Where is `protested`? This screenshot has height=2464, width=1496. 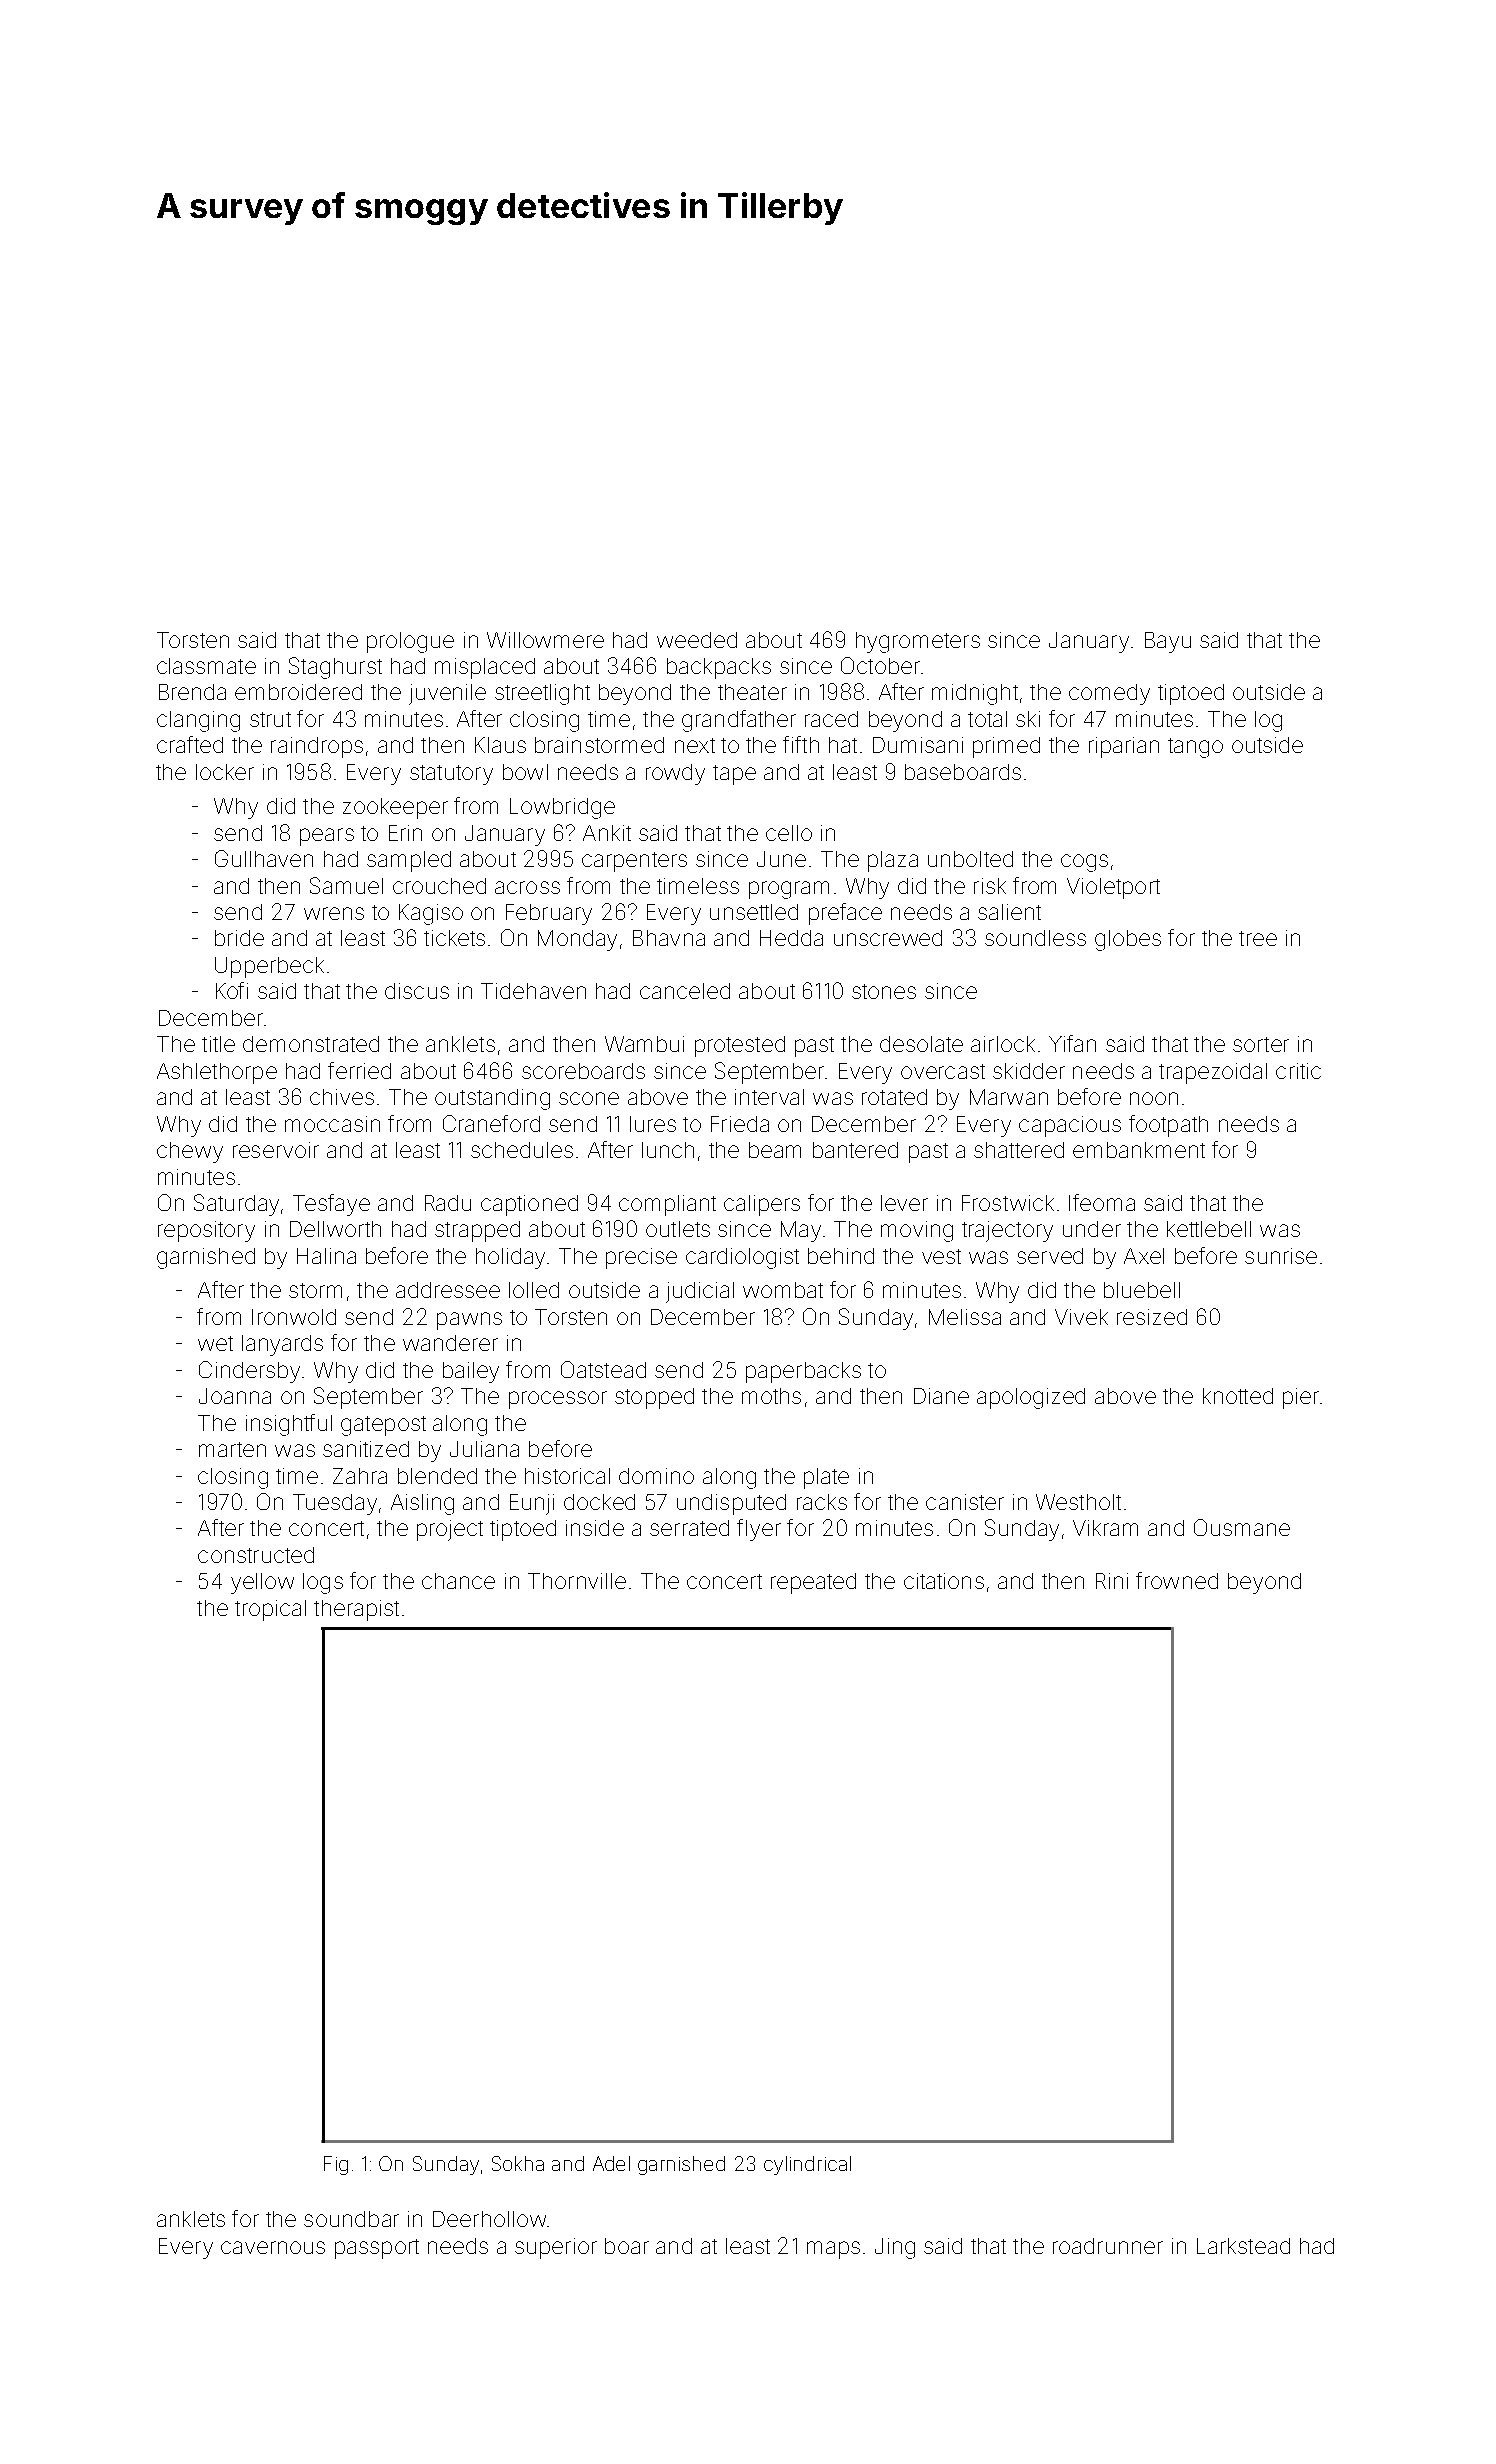 protested is located at coordinates (740, 1046).
